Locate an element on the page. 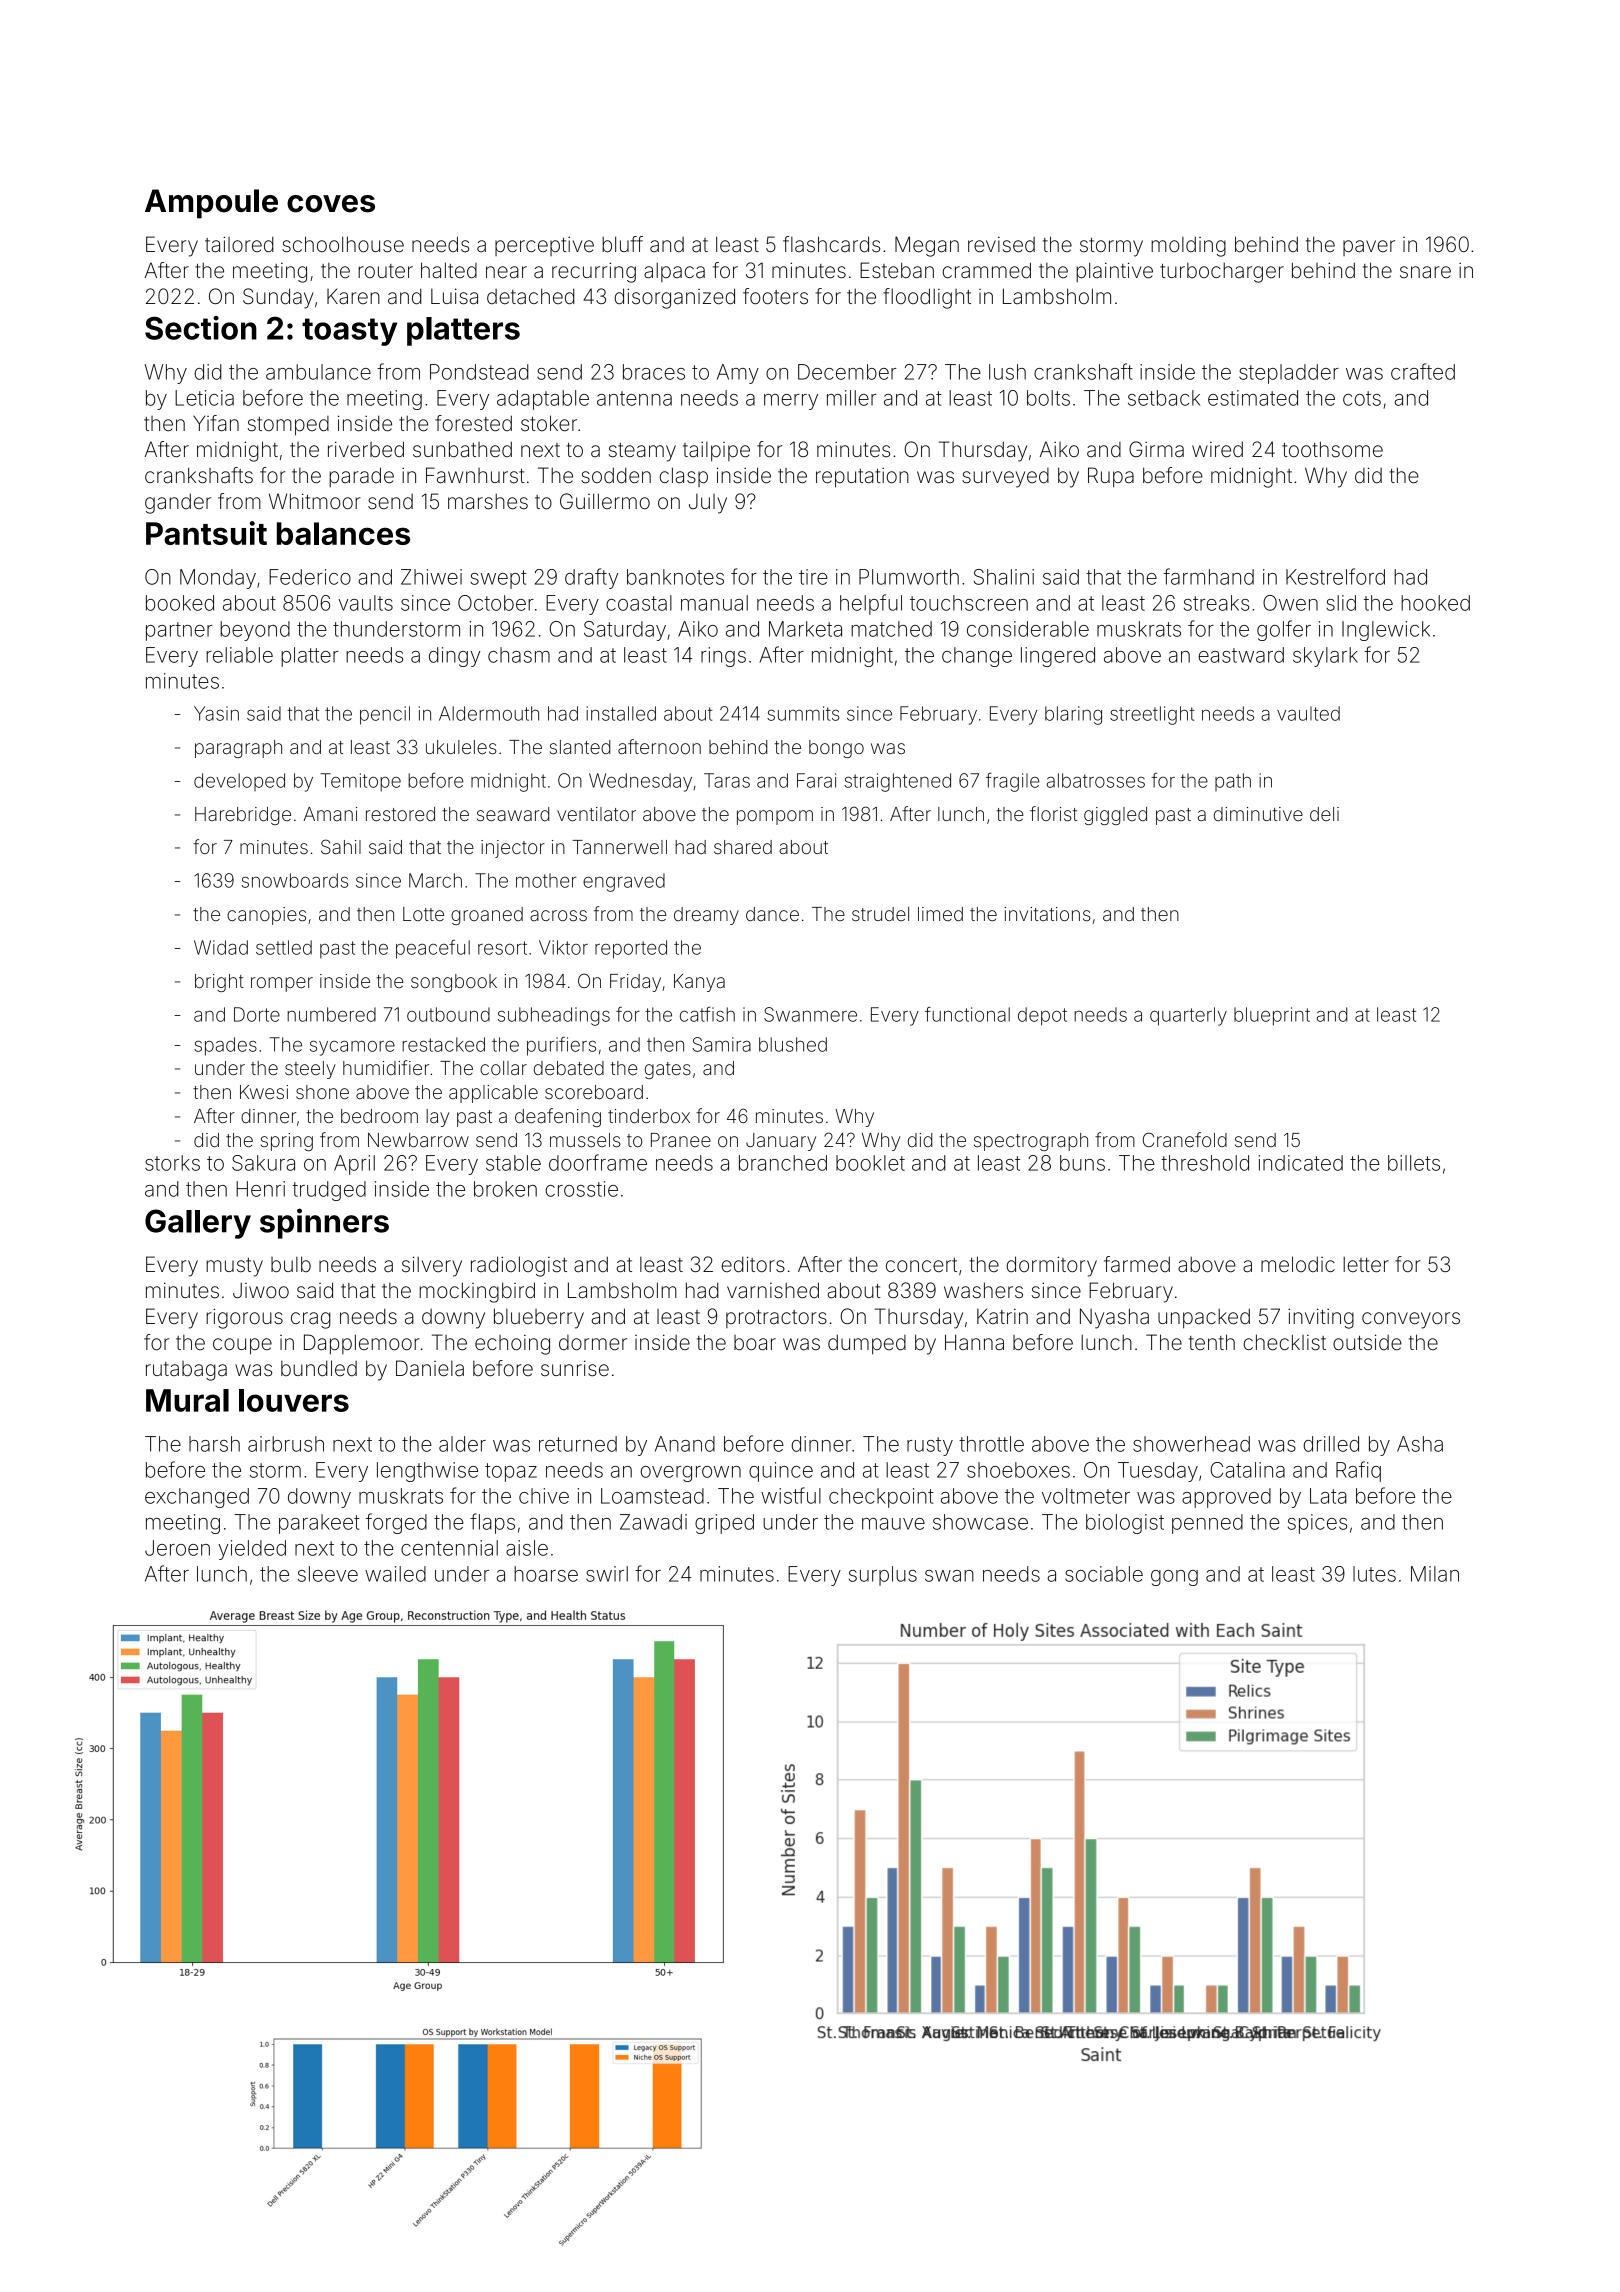 This document has width=1620, height=2292. forged is located at coordinates (396, 1523).
